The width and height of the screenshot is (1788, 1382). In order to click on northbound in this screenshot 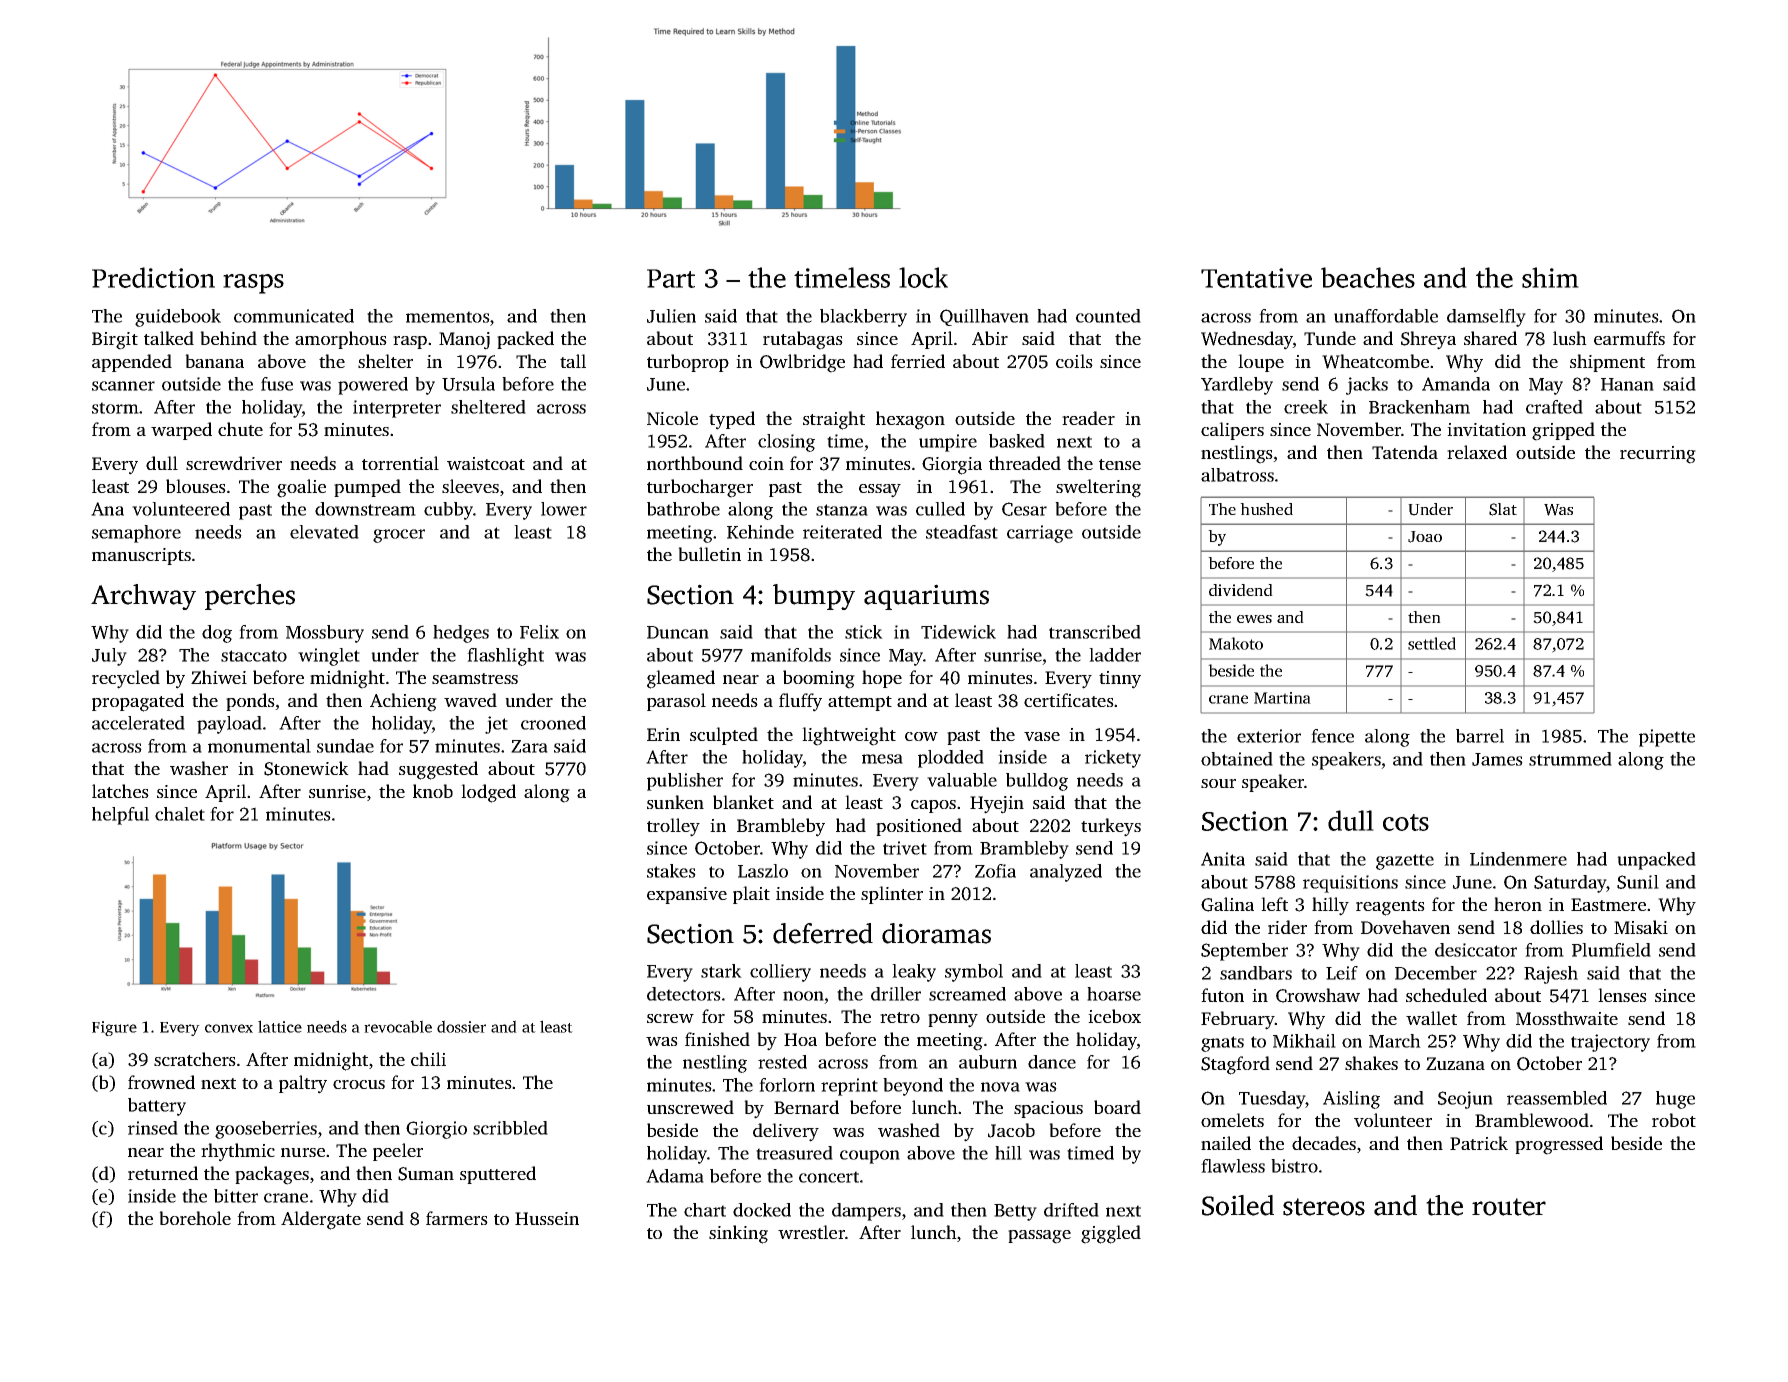, I will do `click(695, 463)`.
